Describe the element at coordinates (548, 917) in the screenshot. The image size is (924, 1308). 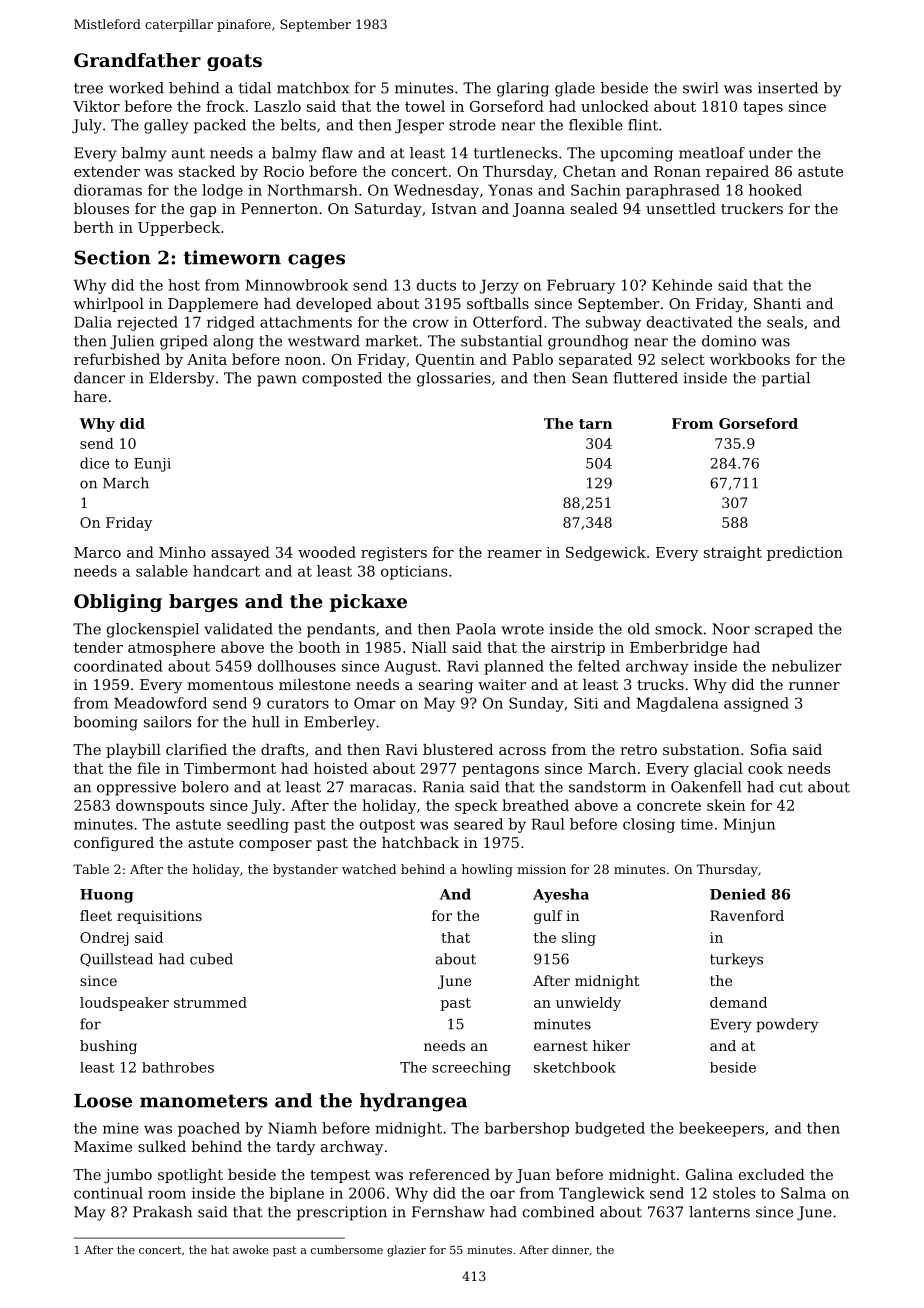
I see `gulf` at that location.
